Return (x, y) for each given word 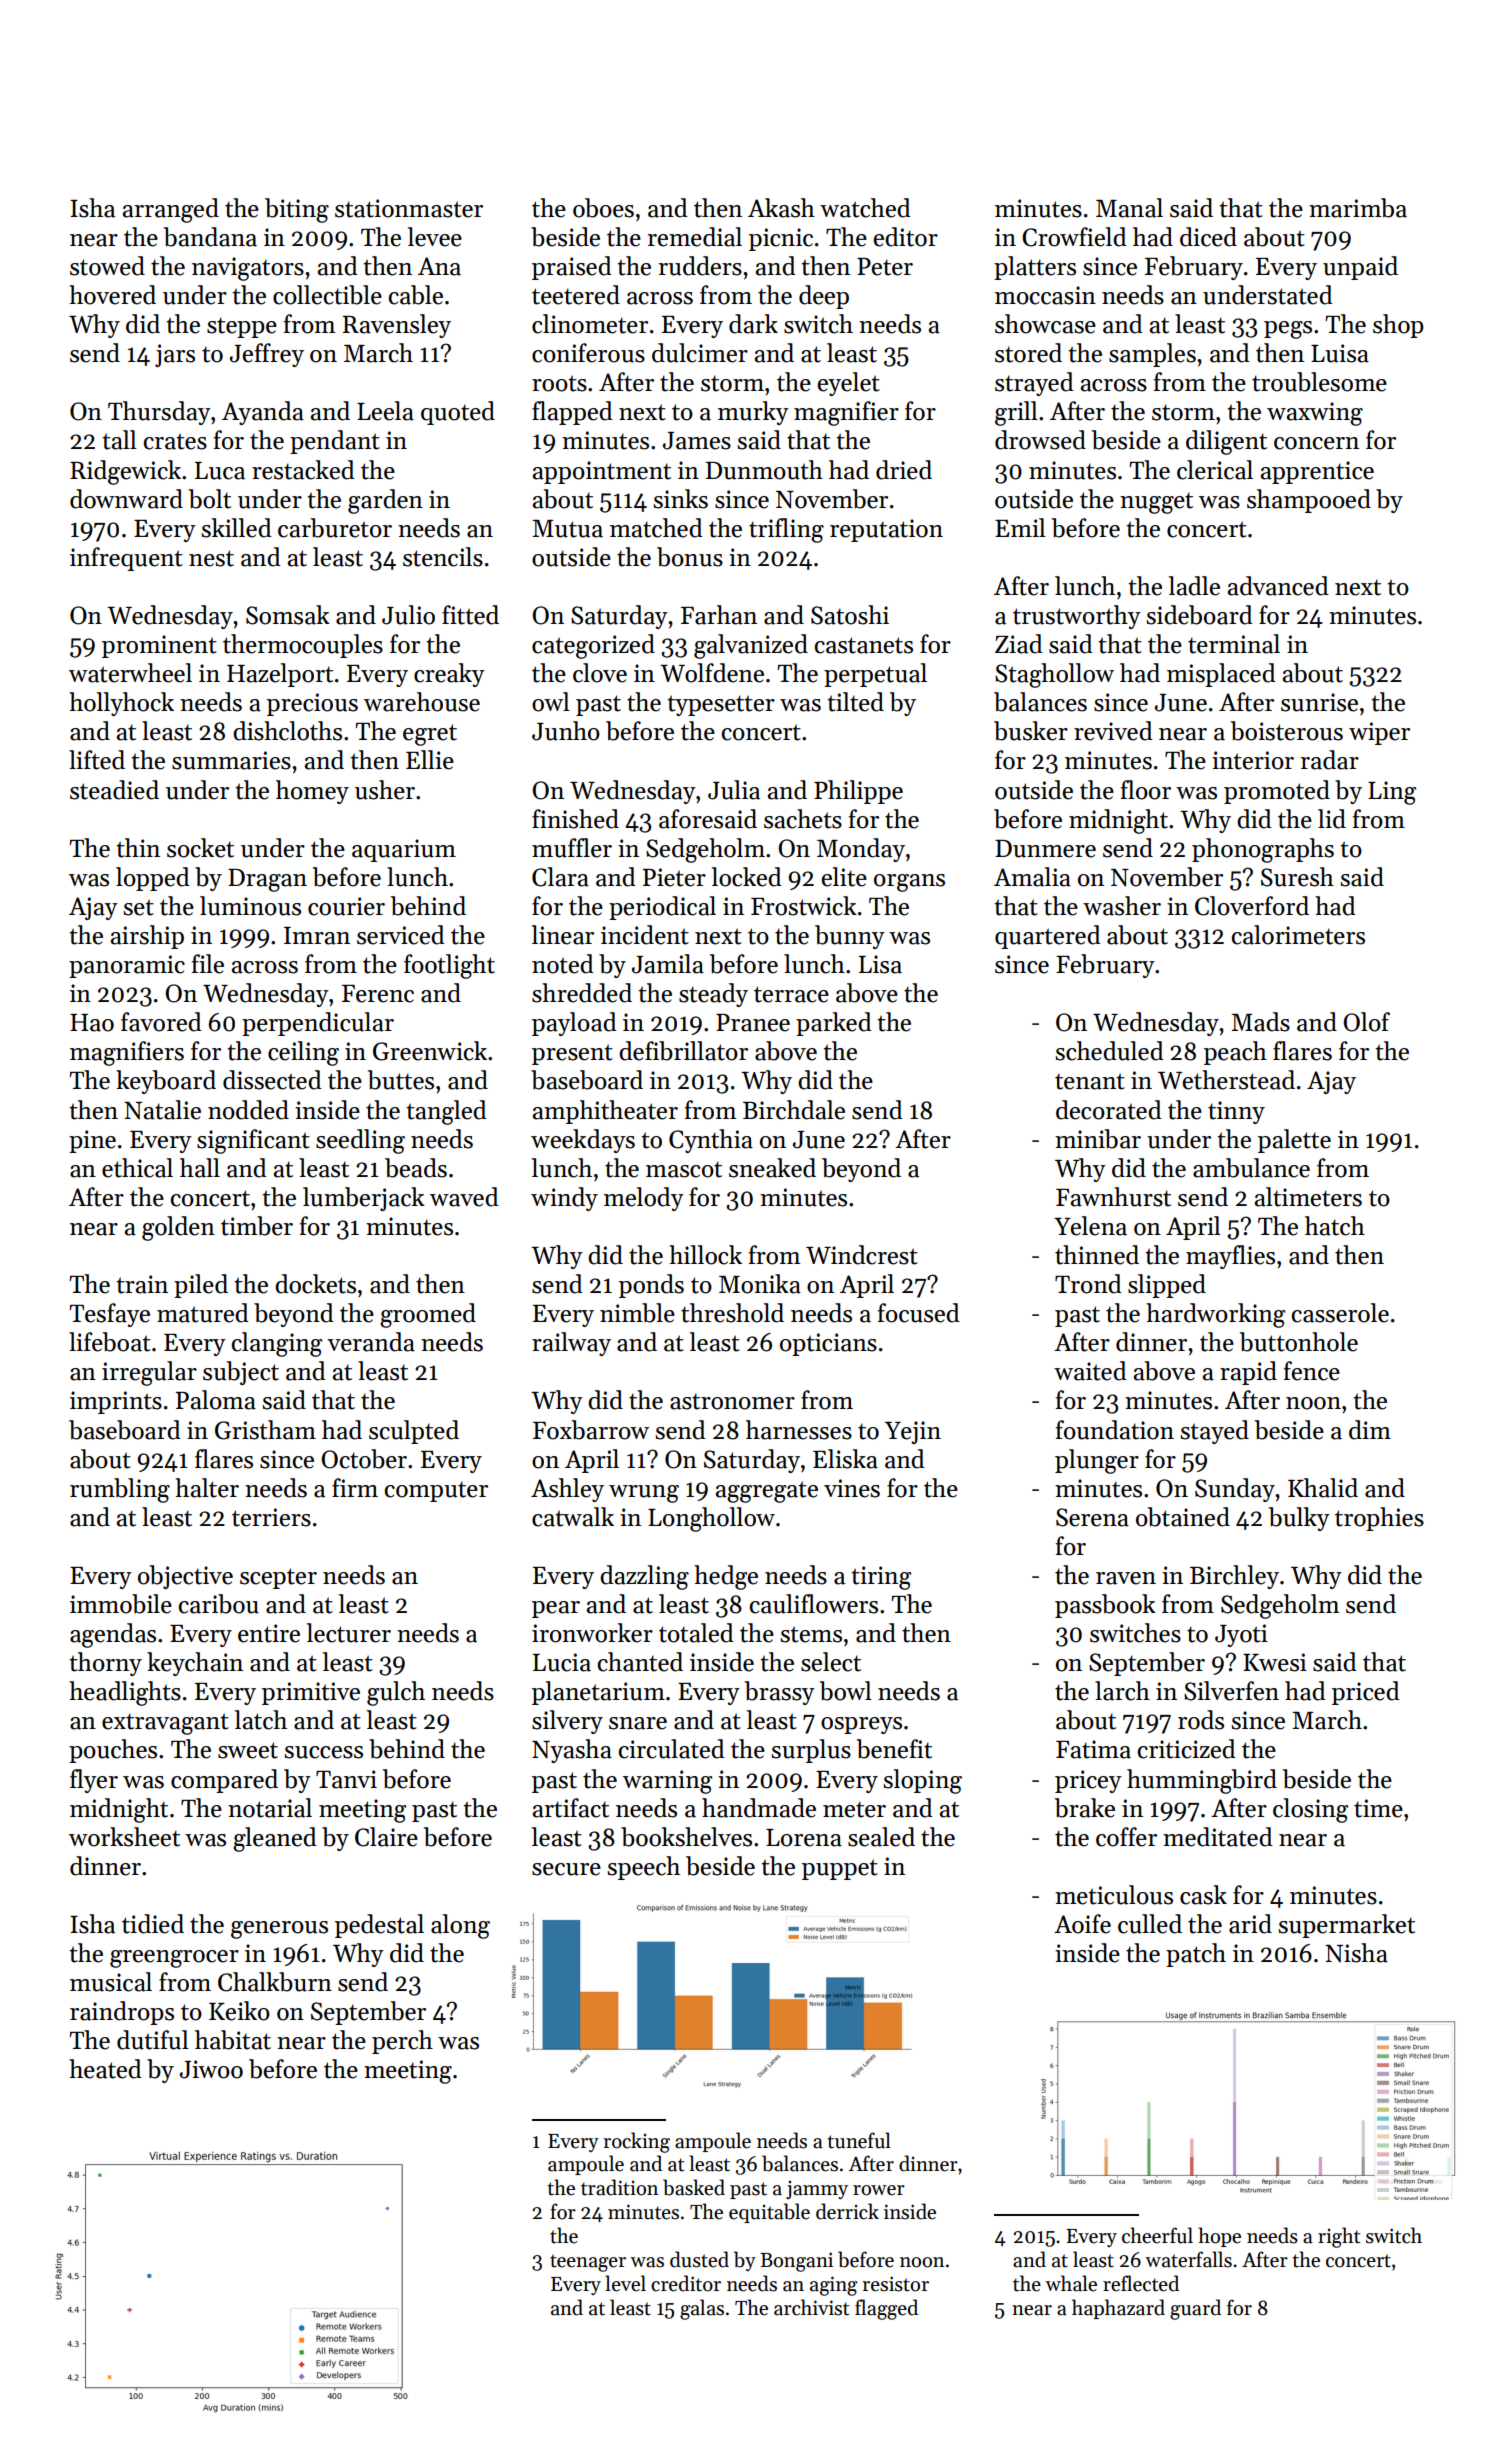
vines (852, 1488)
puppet (840, 1869)
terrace (791, 994)
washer (1122, 906)
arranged (171, 210)
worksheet (124, 1837)
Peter (885, 267)
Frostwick (804, 906)
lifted (97, 760)
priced (1366, 1693)
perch (402, 2042)
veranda (371, 1342)
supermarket (1346, 1926)
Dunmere (1045, 849)
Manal (1129, 208)
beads (416, 1168)
